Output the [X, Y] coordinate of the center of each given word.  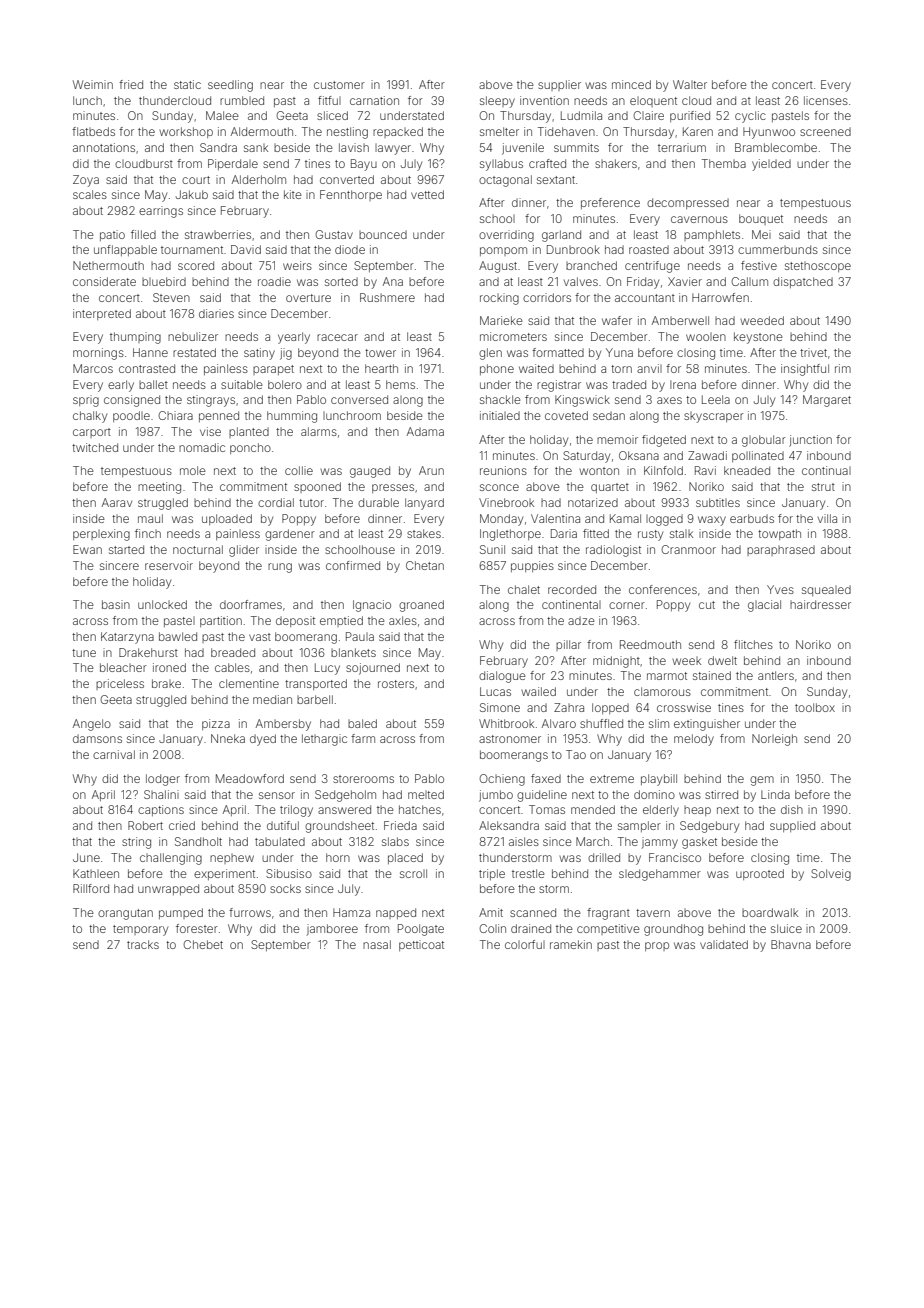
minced [631, 84]
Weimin [93, 84]
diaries [216, 313]
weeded [762, 320]
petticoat [421, 945]
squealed [826, 590]
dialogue [502, 677]
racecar [337, 337]
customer [339, 85]
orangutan [125, 914]
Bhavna [791, 944]
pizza [216, 724]
